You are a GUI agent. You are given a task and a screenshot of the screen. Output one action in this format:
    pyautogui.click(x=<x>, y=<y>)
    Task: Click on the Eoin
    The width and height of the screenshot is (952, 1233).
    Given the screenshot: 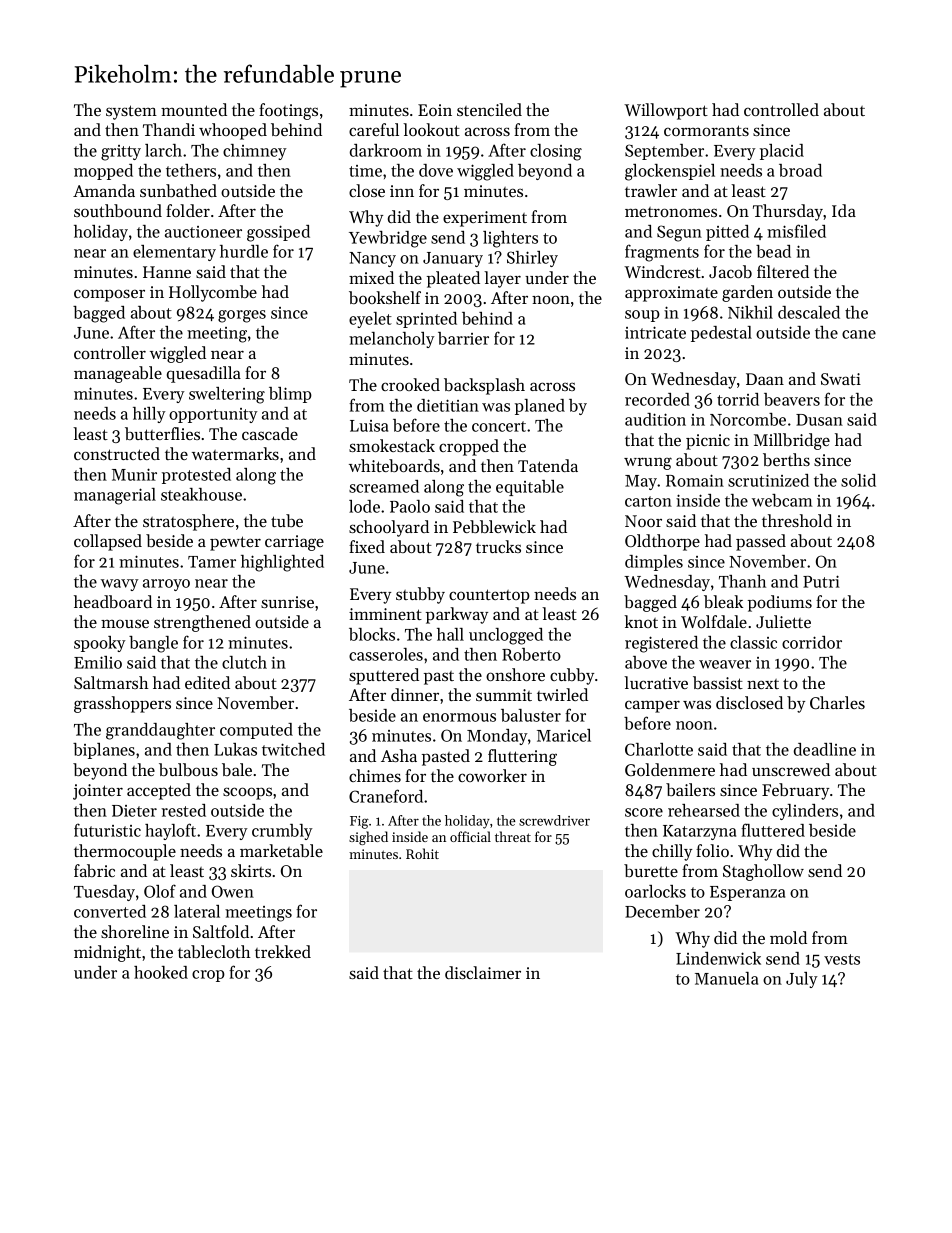 What is the action you would take?
    pyautogui.click(x=435, y=110)
